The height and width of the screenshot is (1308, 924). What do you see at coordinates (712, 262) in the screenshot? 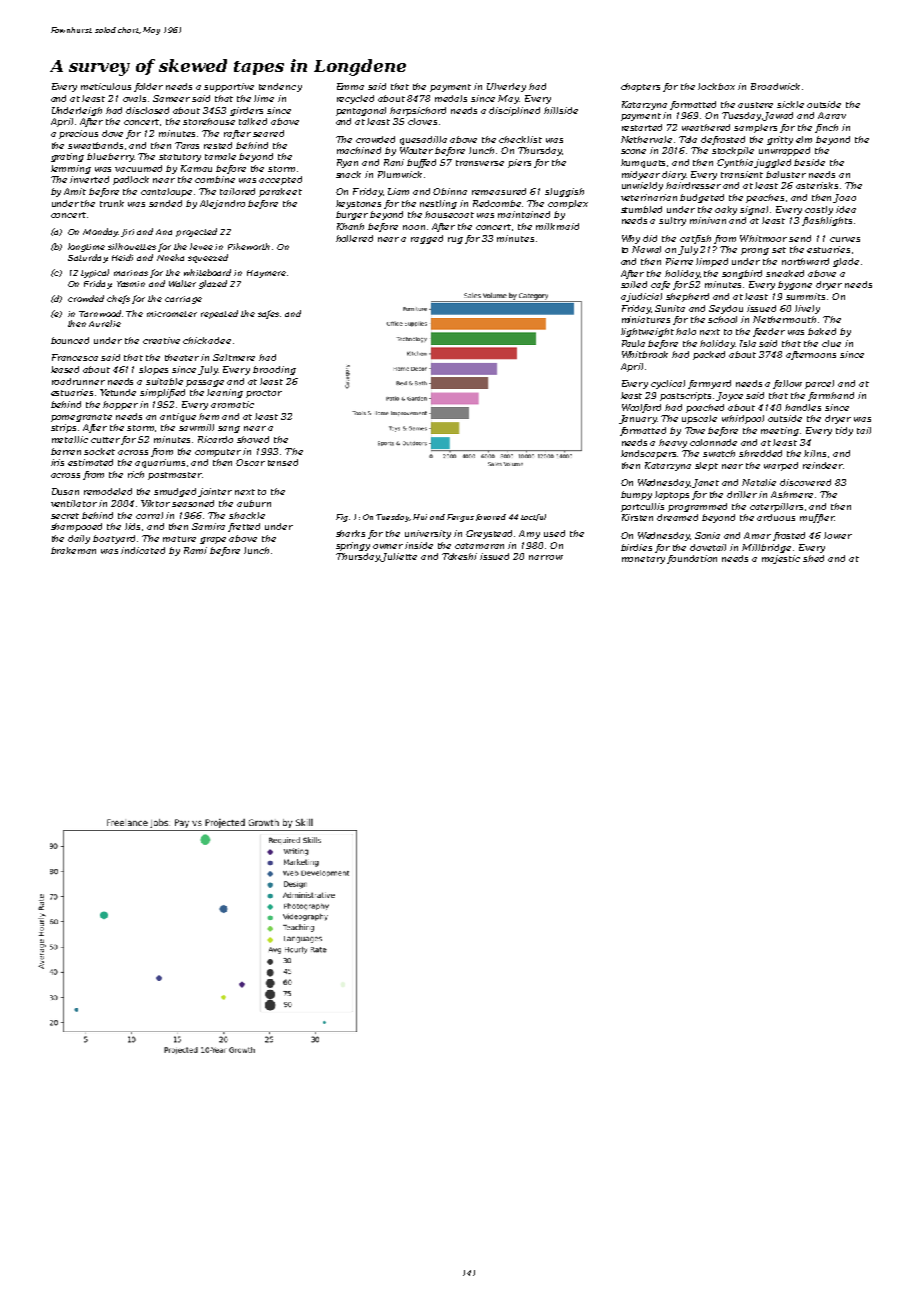
I see `limped` at bounding box center [712, 262].
